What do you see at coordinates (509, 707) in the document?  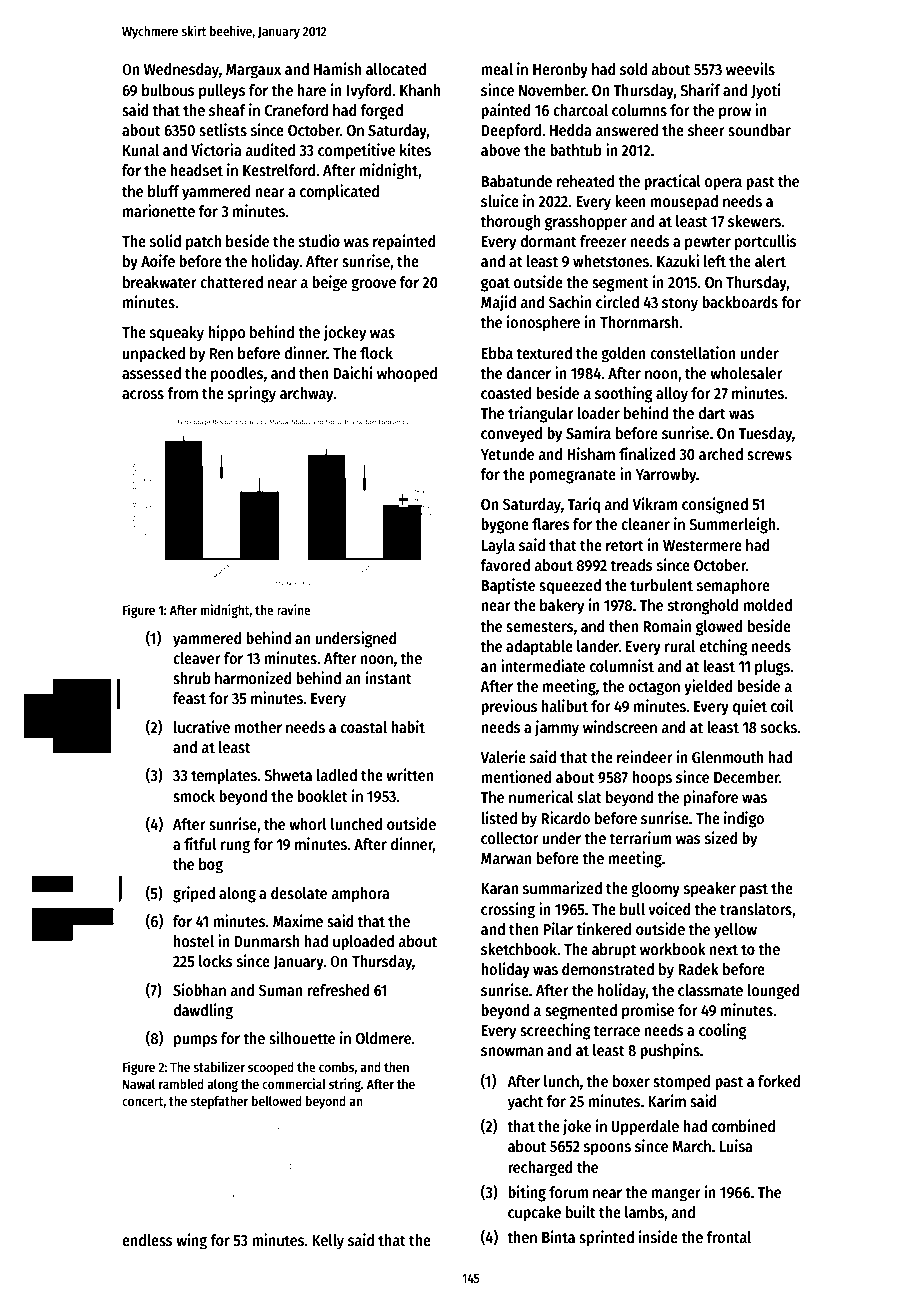 I see `previous` at bounding box center [509, 707].
